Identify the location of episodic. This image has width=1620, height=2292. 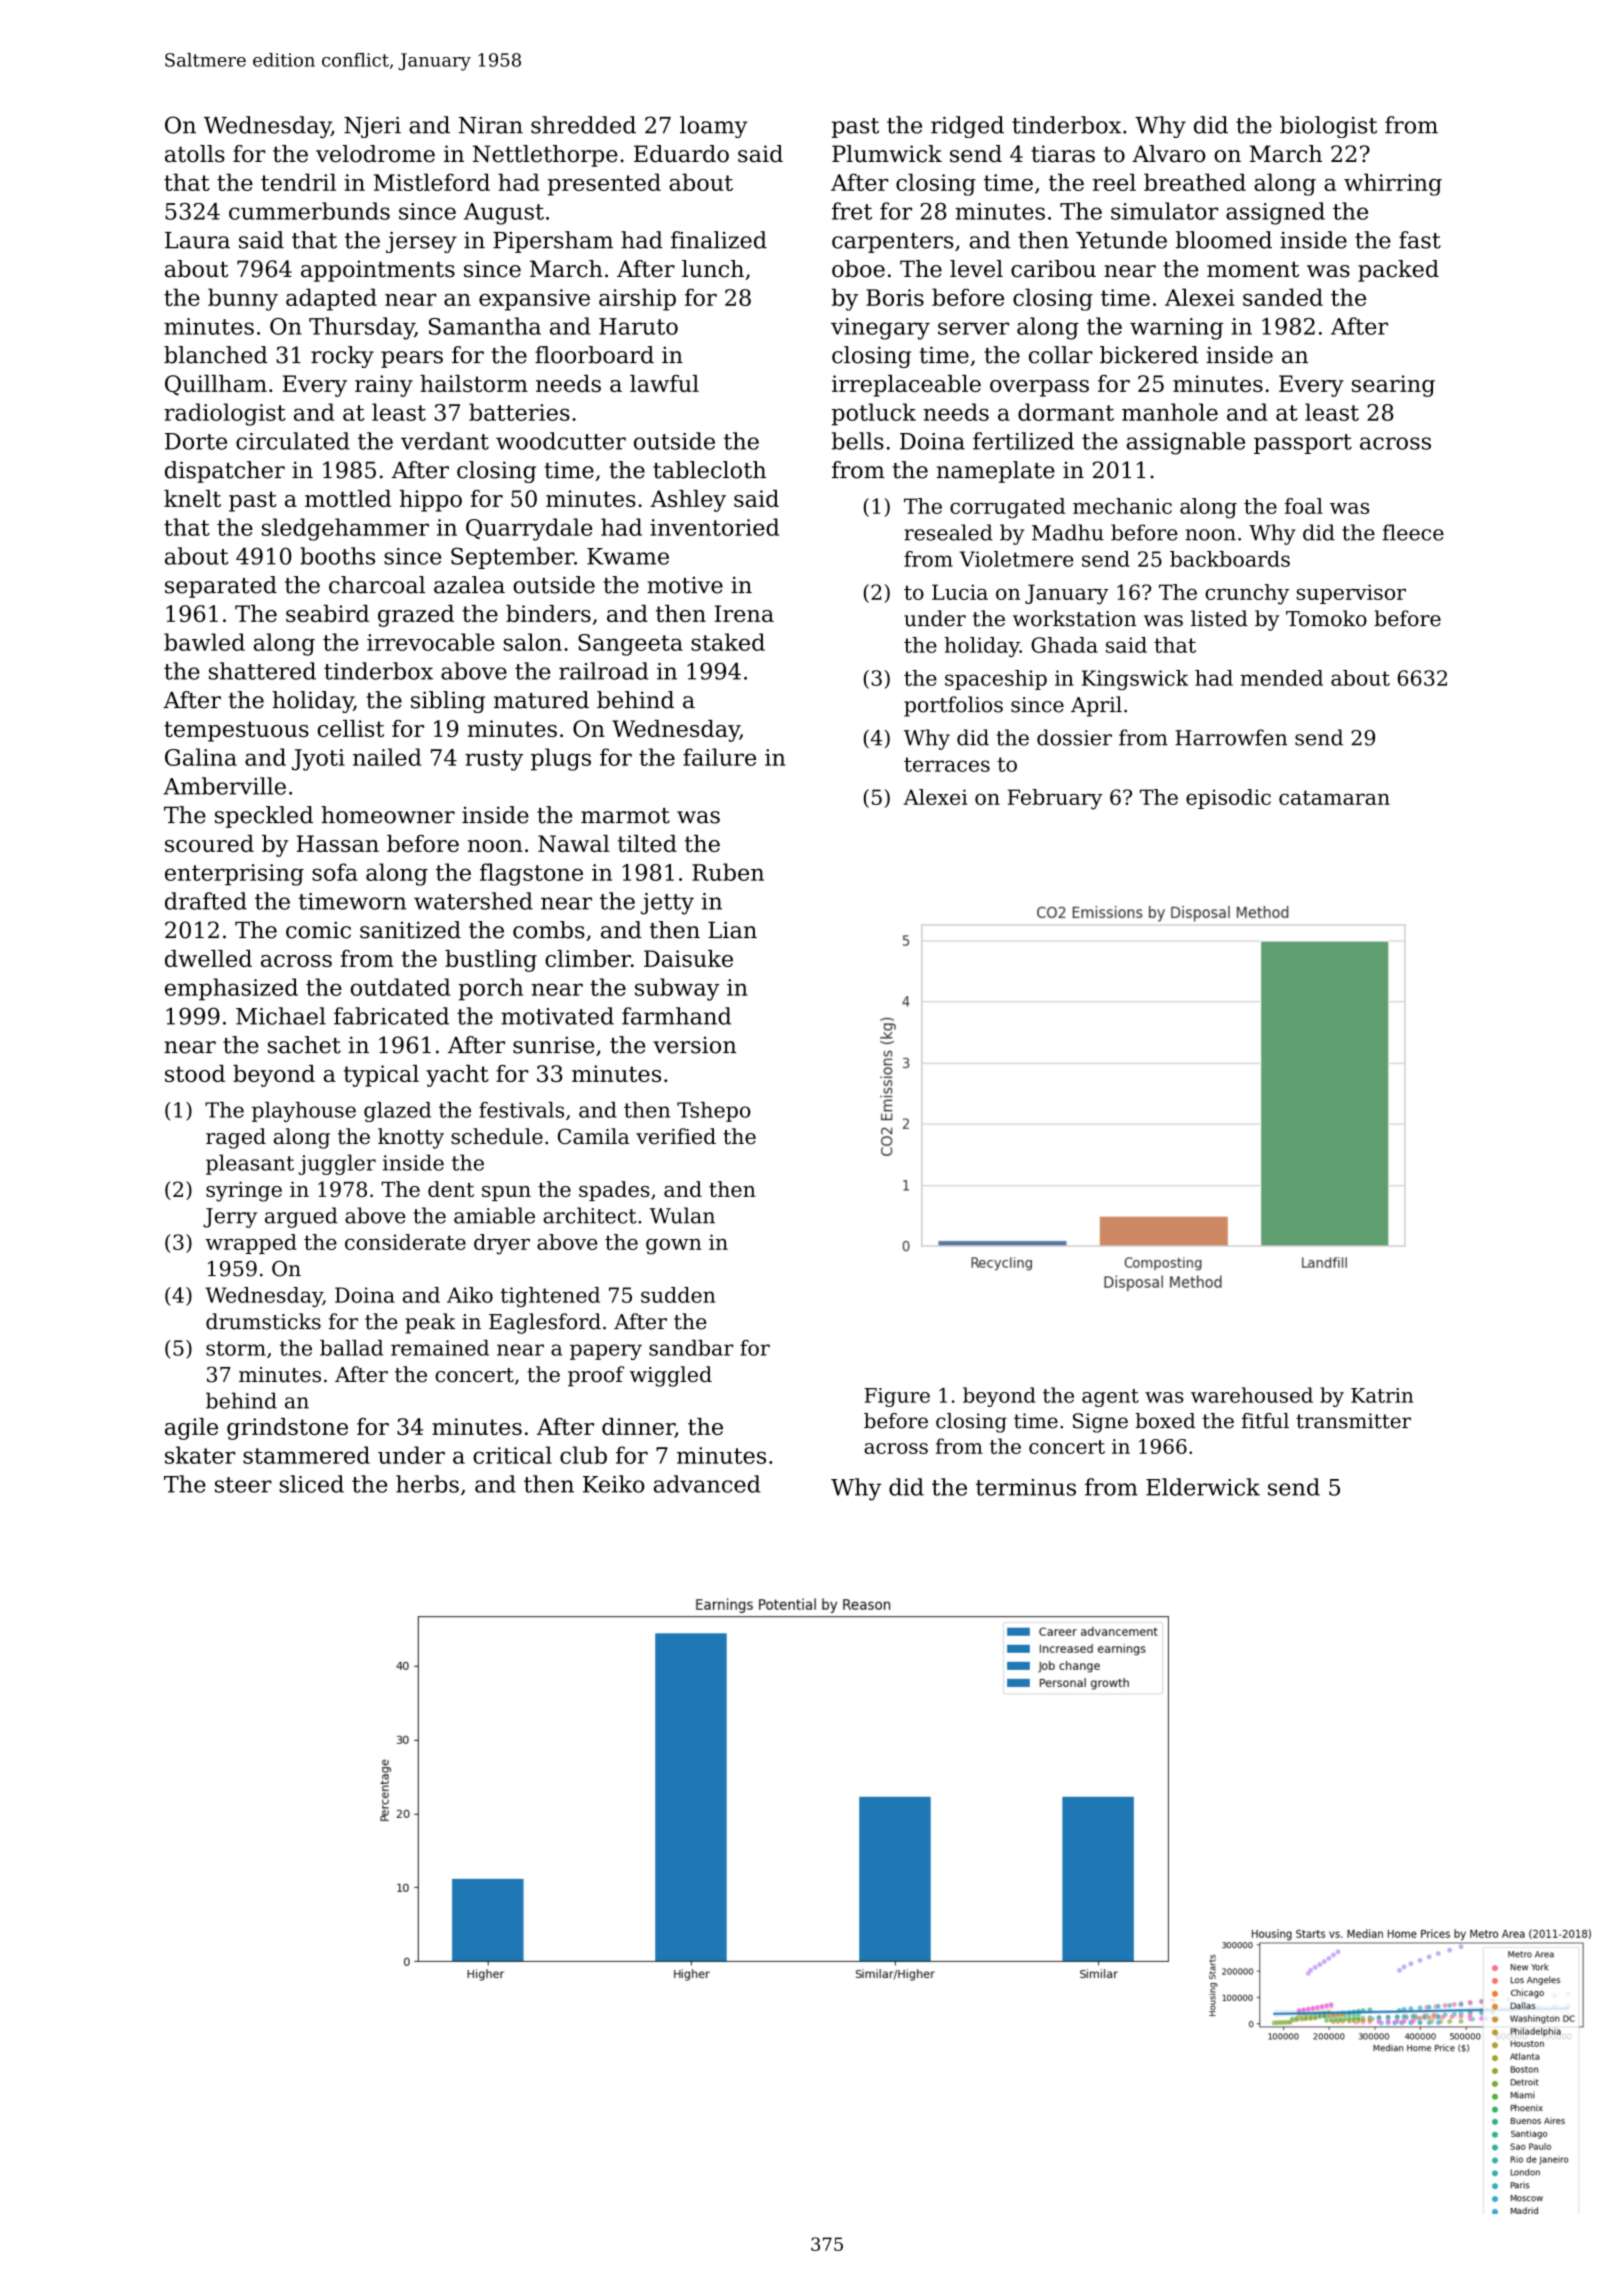
(1228, 799).
